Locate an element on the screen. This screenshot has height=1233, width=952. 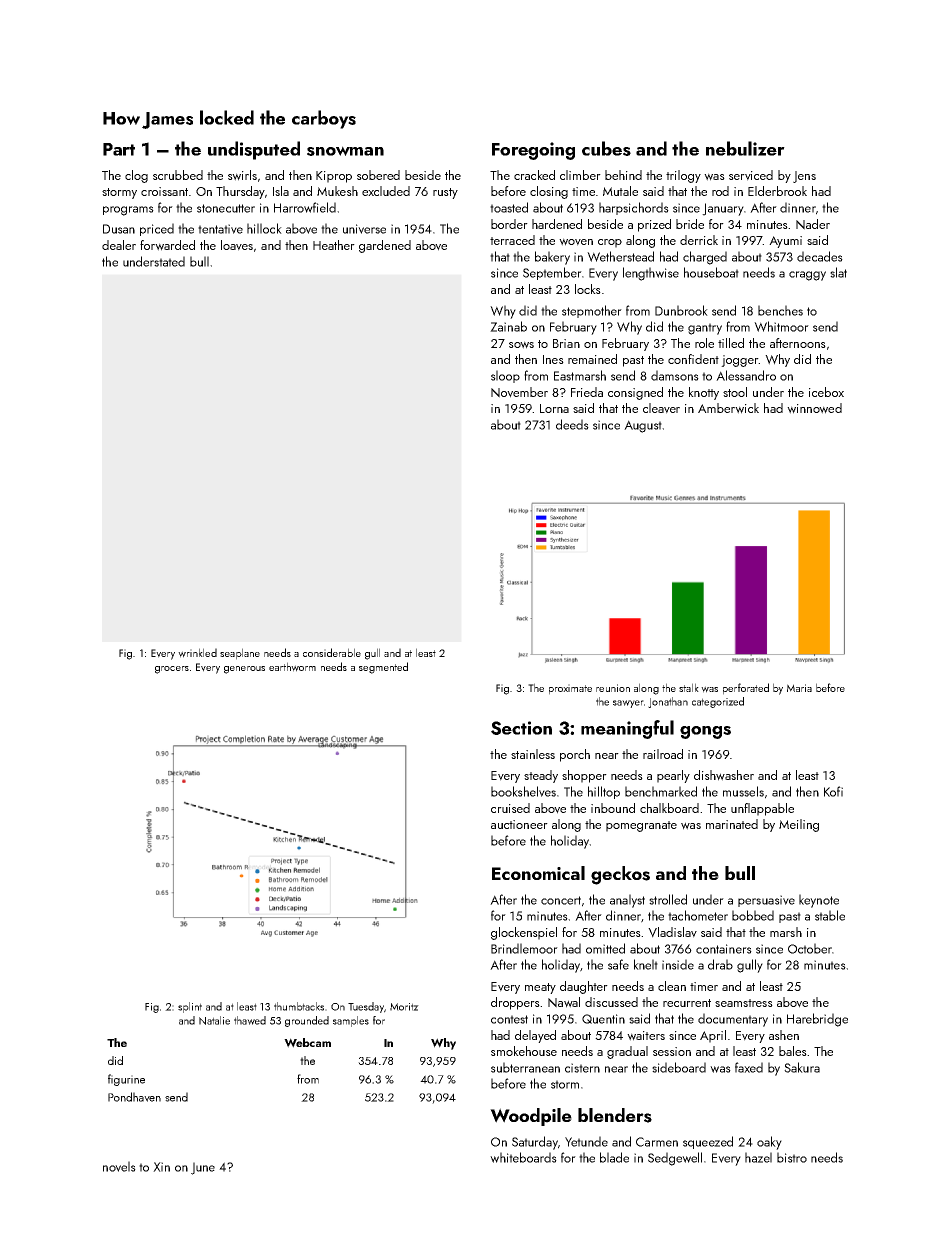
wrinkled is located at coordinates (197, 653).
